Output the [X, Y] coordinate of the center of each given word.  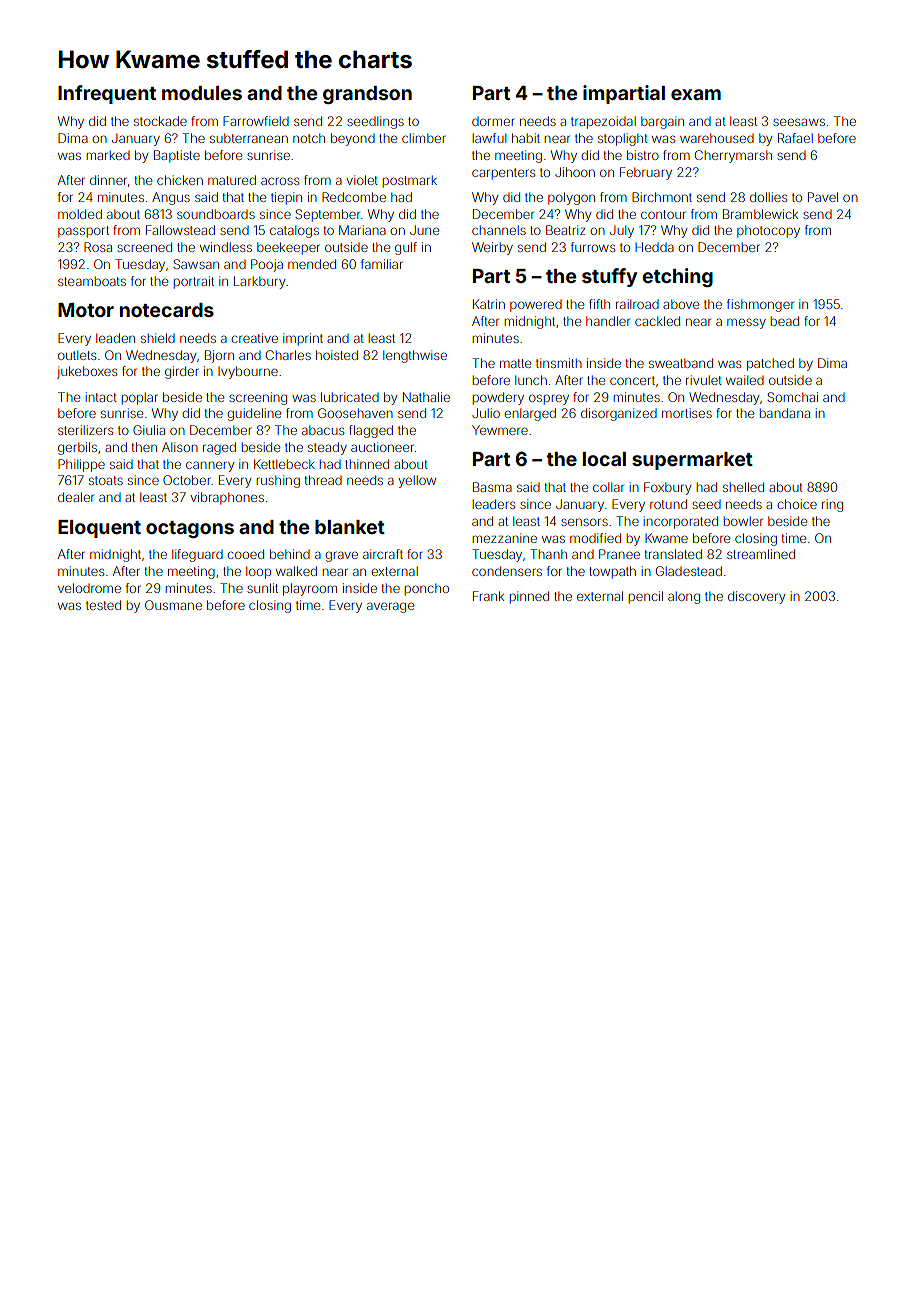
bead [785, 321]
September [327, 215]
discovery [756, 597]
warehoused [717, 138]
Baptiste [177, 156]
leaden [115, 338]
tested [103, 605]
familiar [382, 264]
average [390, 607]
